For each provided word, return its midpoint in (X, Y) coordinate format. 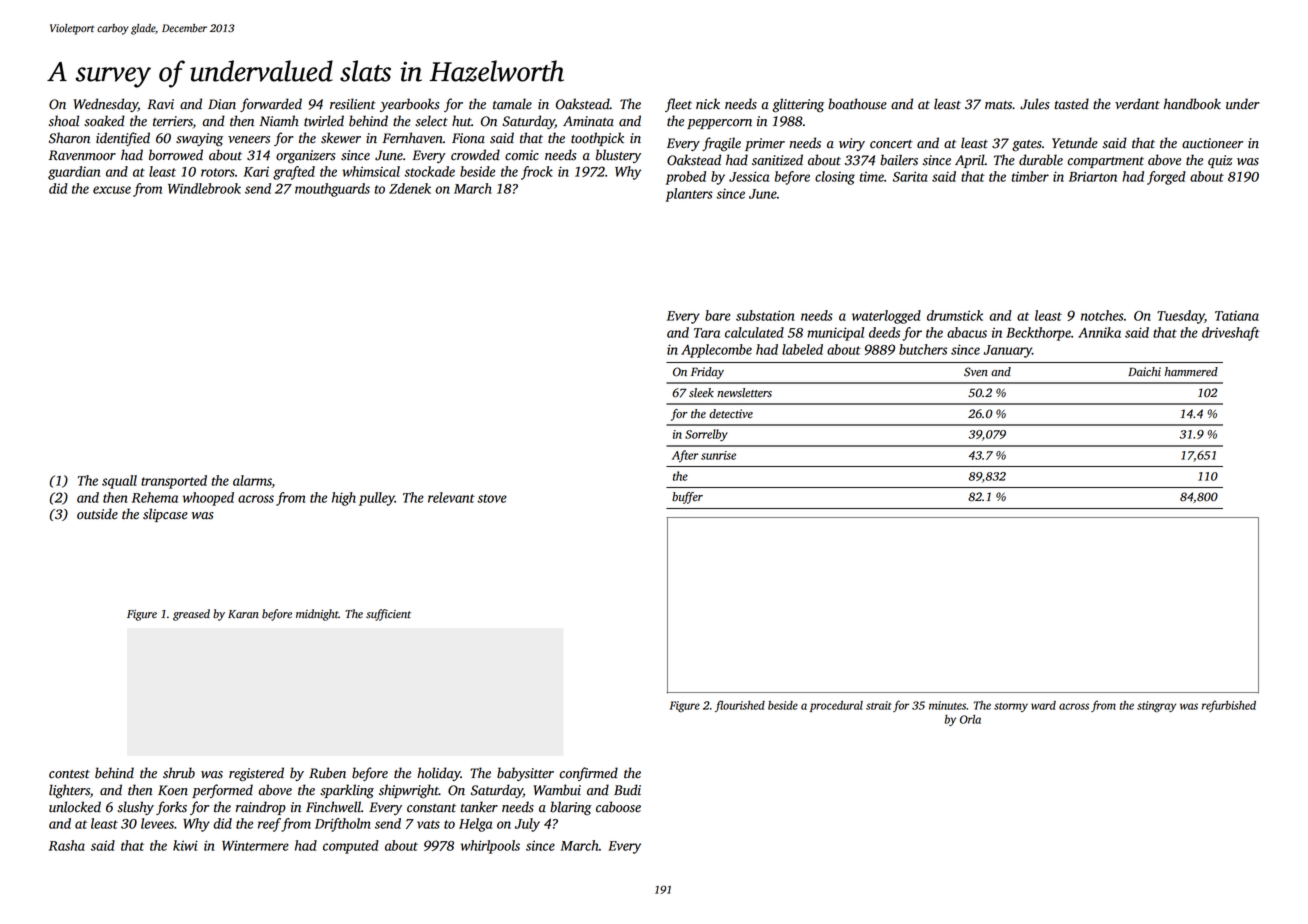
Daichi (1144, 372)
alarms (252, 481)
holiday (439, 774)
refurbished (1229, 706)
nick (708, 104)
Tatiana (1237, 316)
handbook (1192, 104)
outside (97, 514)
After (685, 456)
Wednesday (105, 105)
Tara (707, 333)
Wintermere (255, 845)
